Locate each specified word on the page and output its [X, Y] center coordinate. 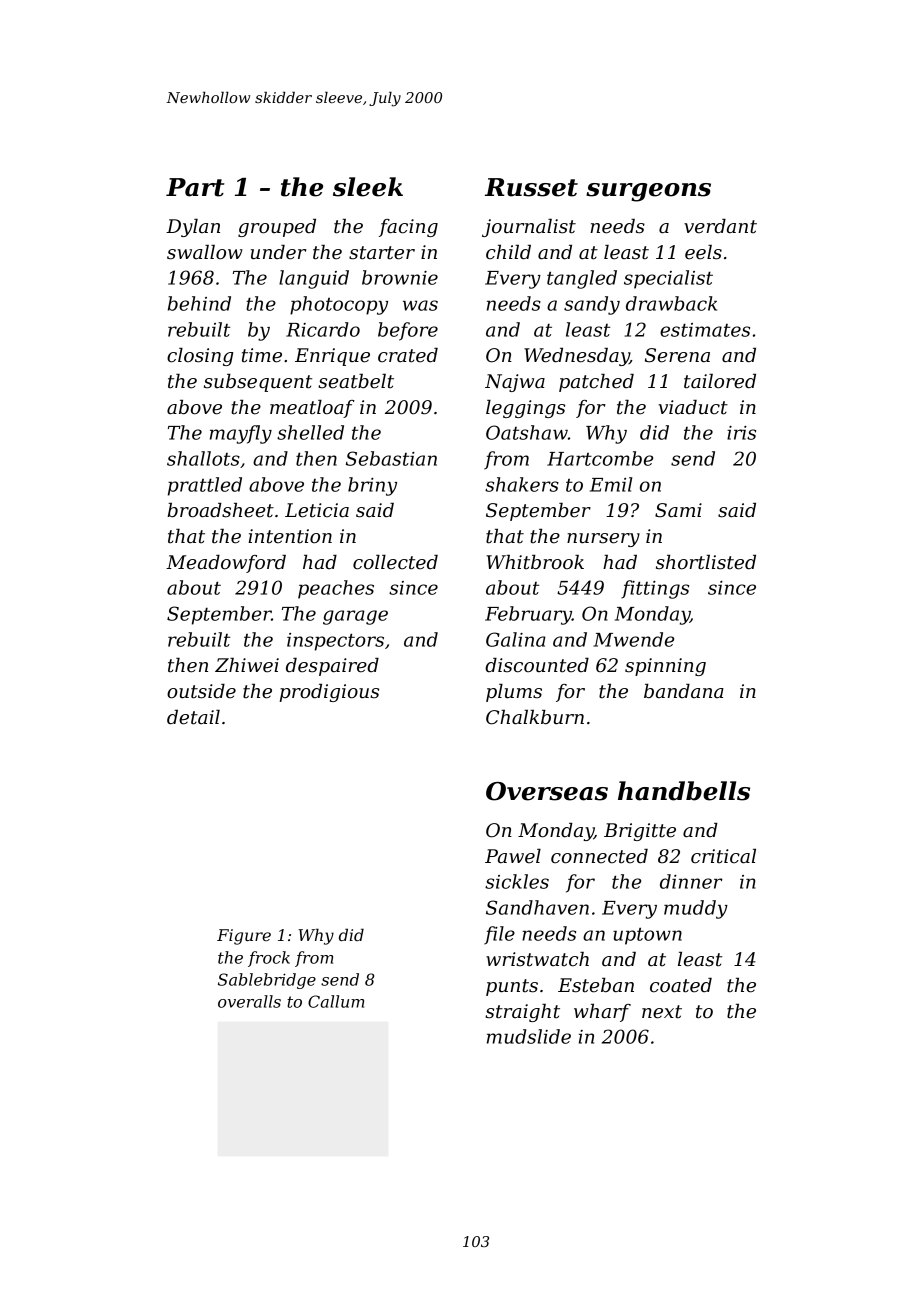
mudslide [529, 1036]
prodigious [329, 693]
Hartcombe [600, 458]
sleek [368, 187]
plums [514, 693]
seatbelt [356, 381]
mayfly [241, 434]
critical [723, 856]
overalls [249, 1001]
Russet [531, 187]
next [662, 1012]
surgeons [648, 192]
